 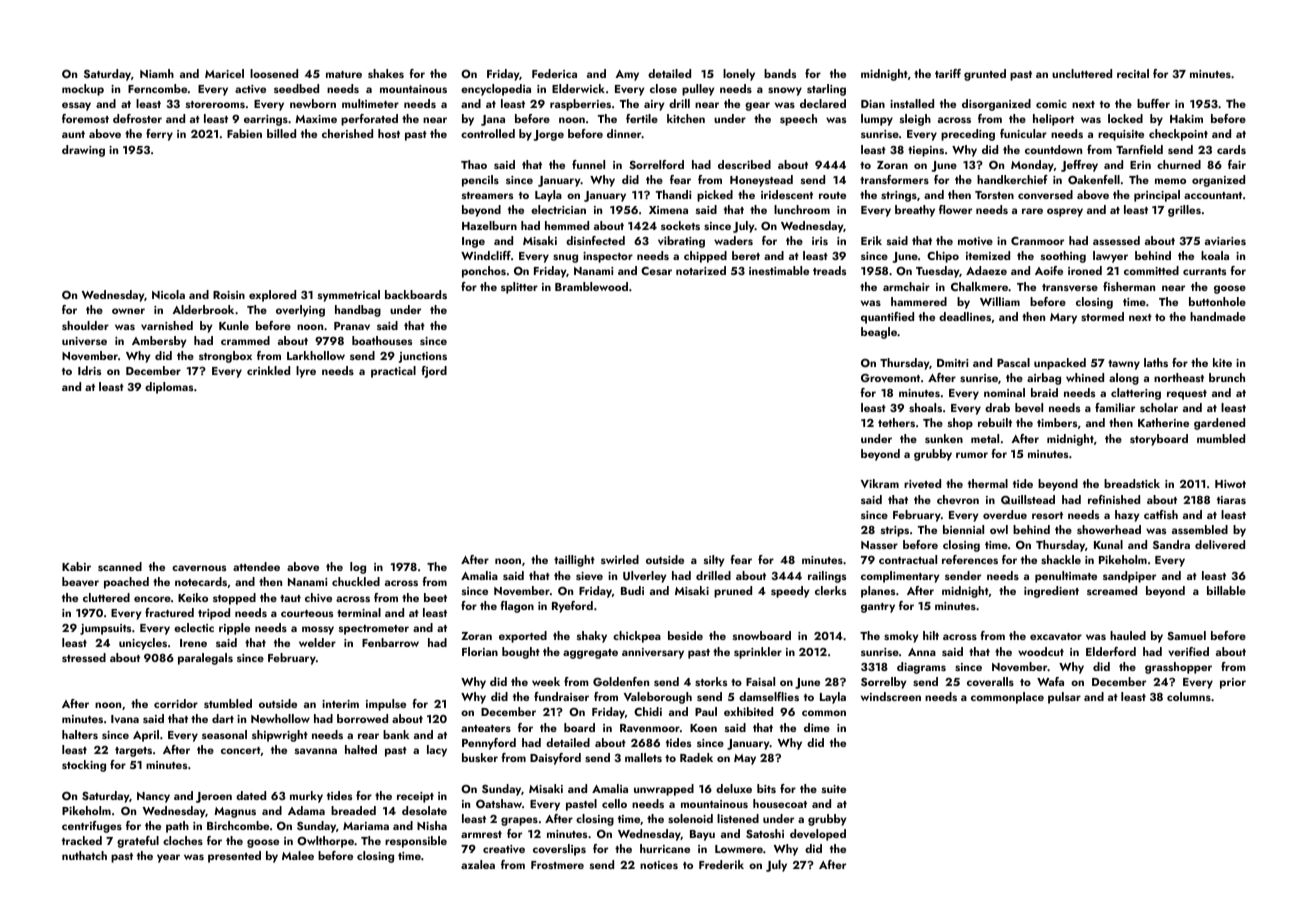 I want to click on suite, so click(x=834, y=789).
